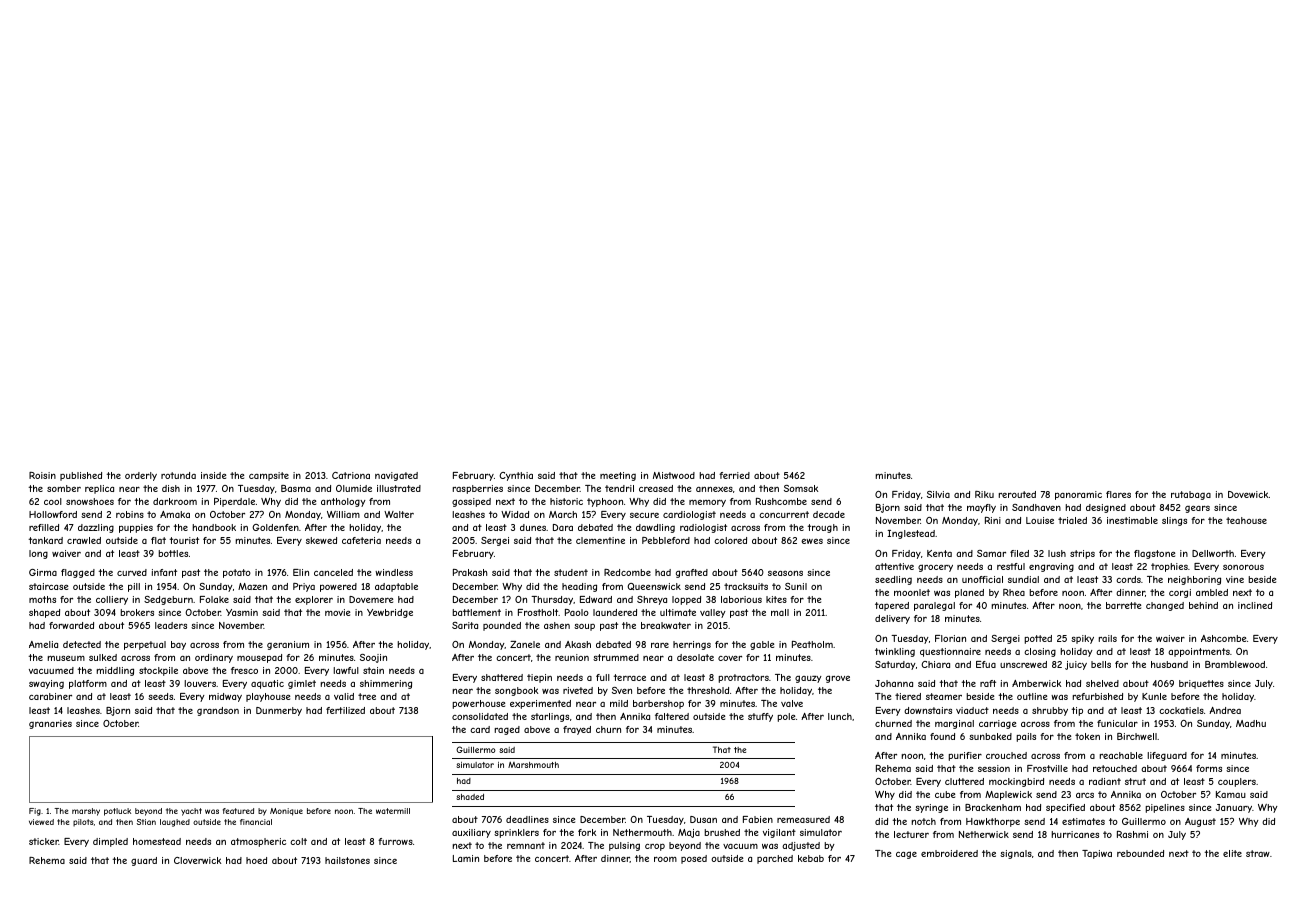  I want to click on carabiner, so click(50, 696).
